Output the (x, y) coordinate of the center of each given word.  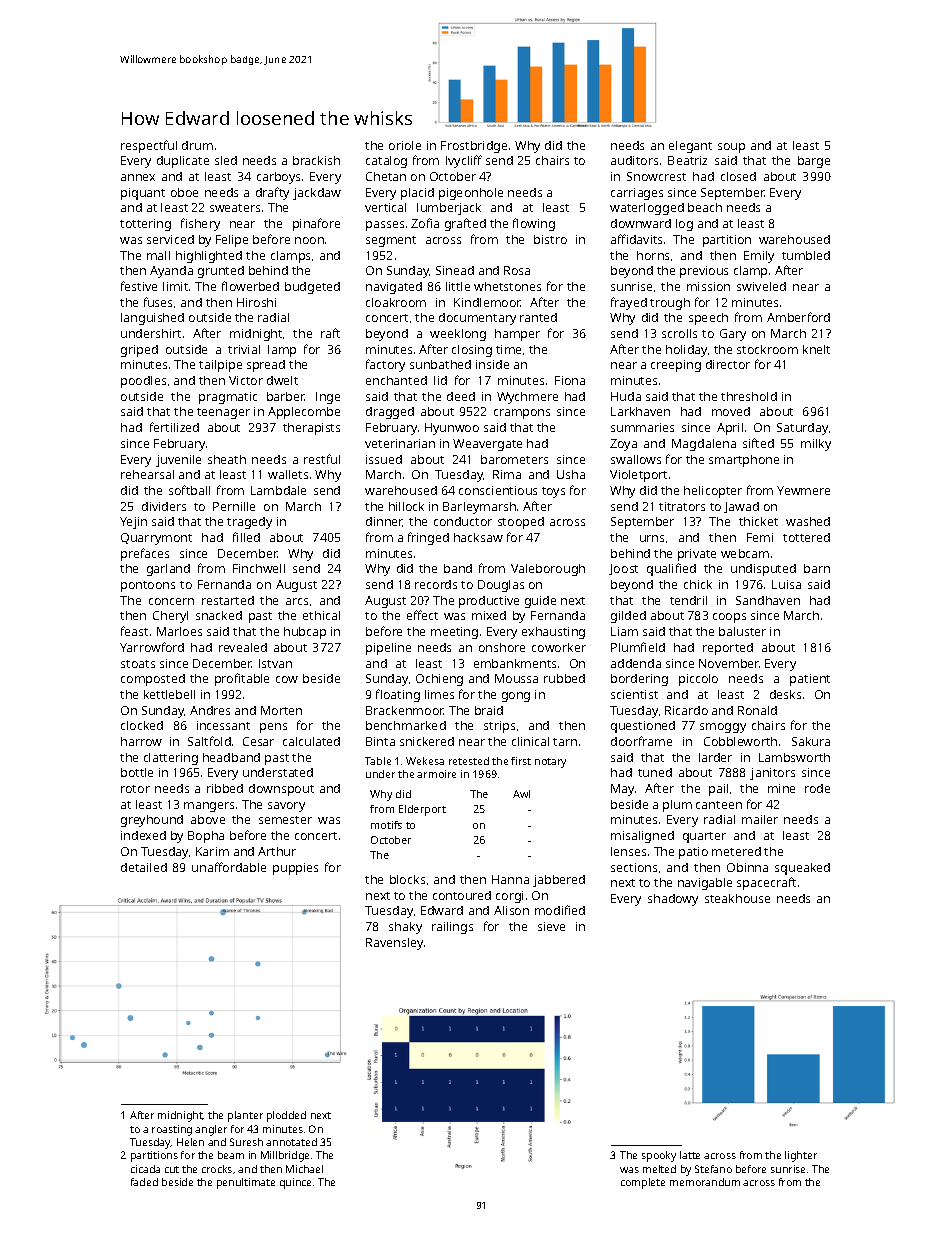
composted (153, 680)
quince (295, 1183)
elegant (690, 147)
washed (808, 521)
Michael (304, 1169)
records (436, 584)
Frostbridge (474, 147)
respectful (149, 146)
